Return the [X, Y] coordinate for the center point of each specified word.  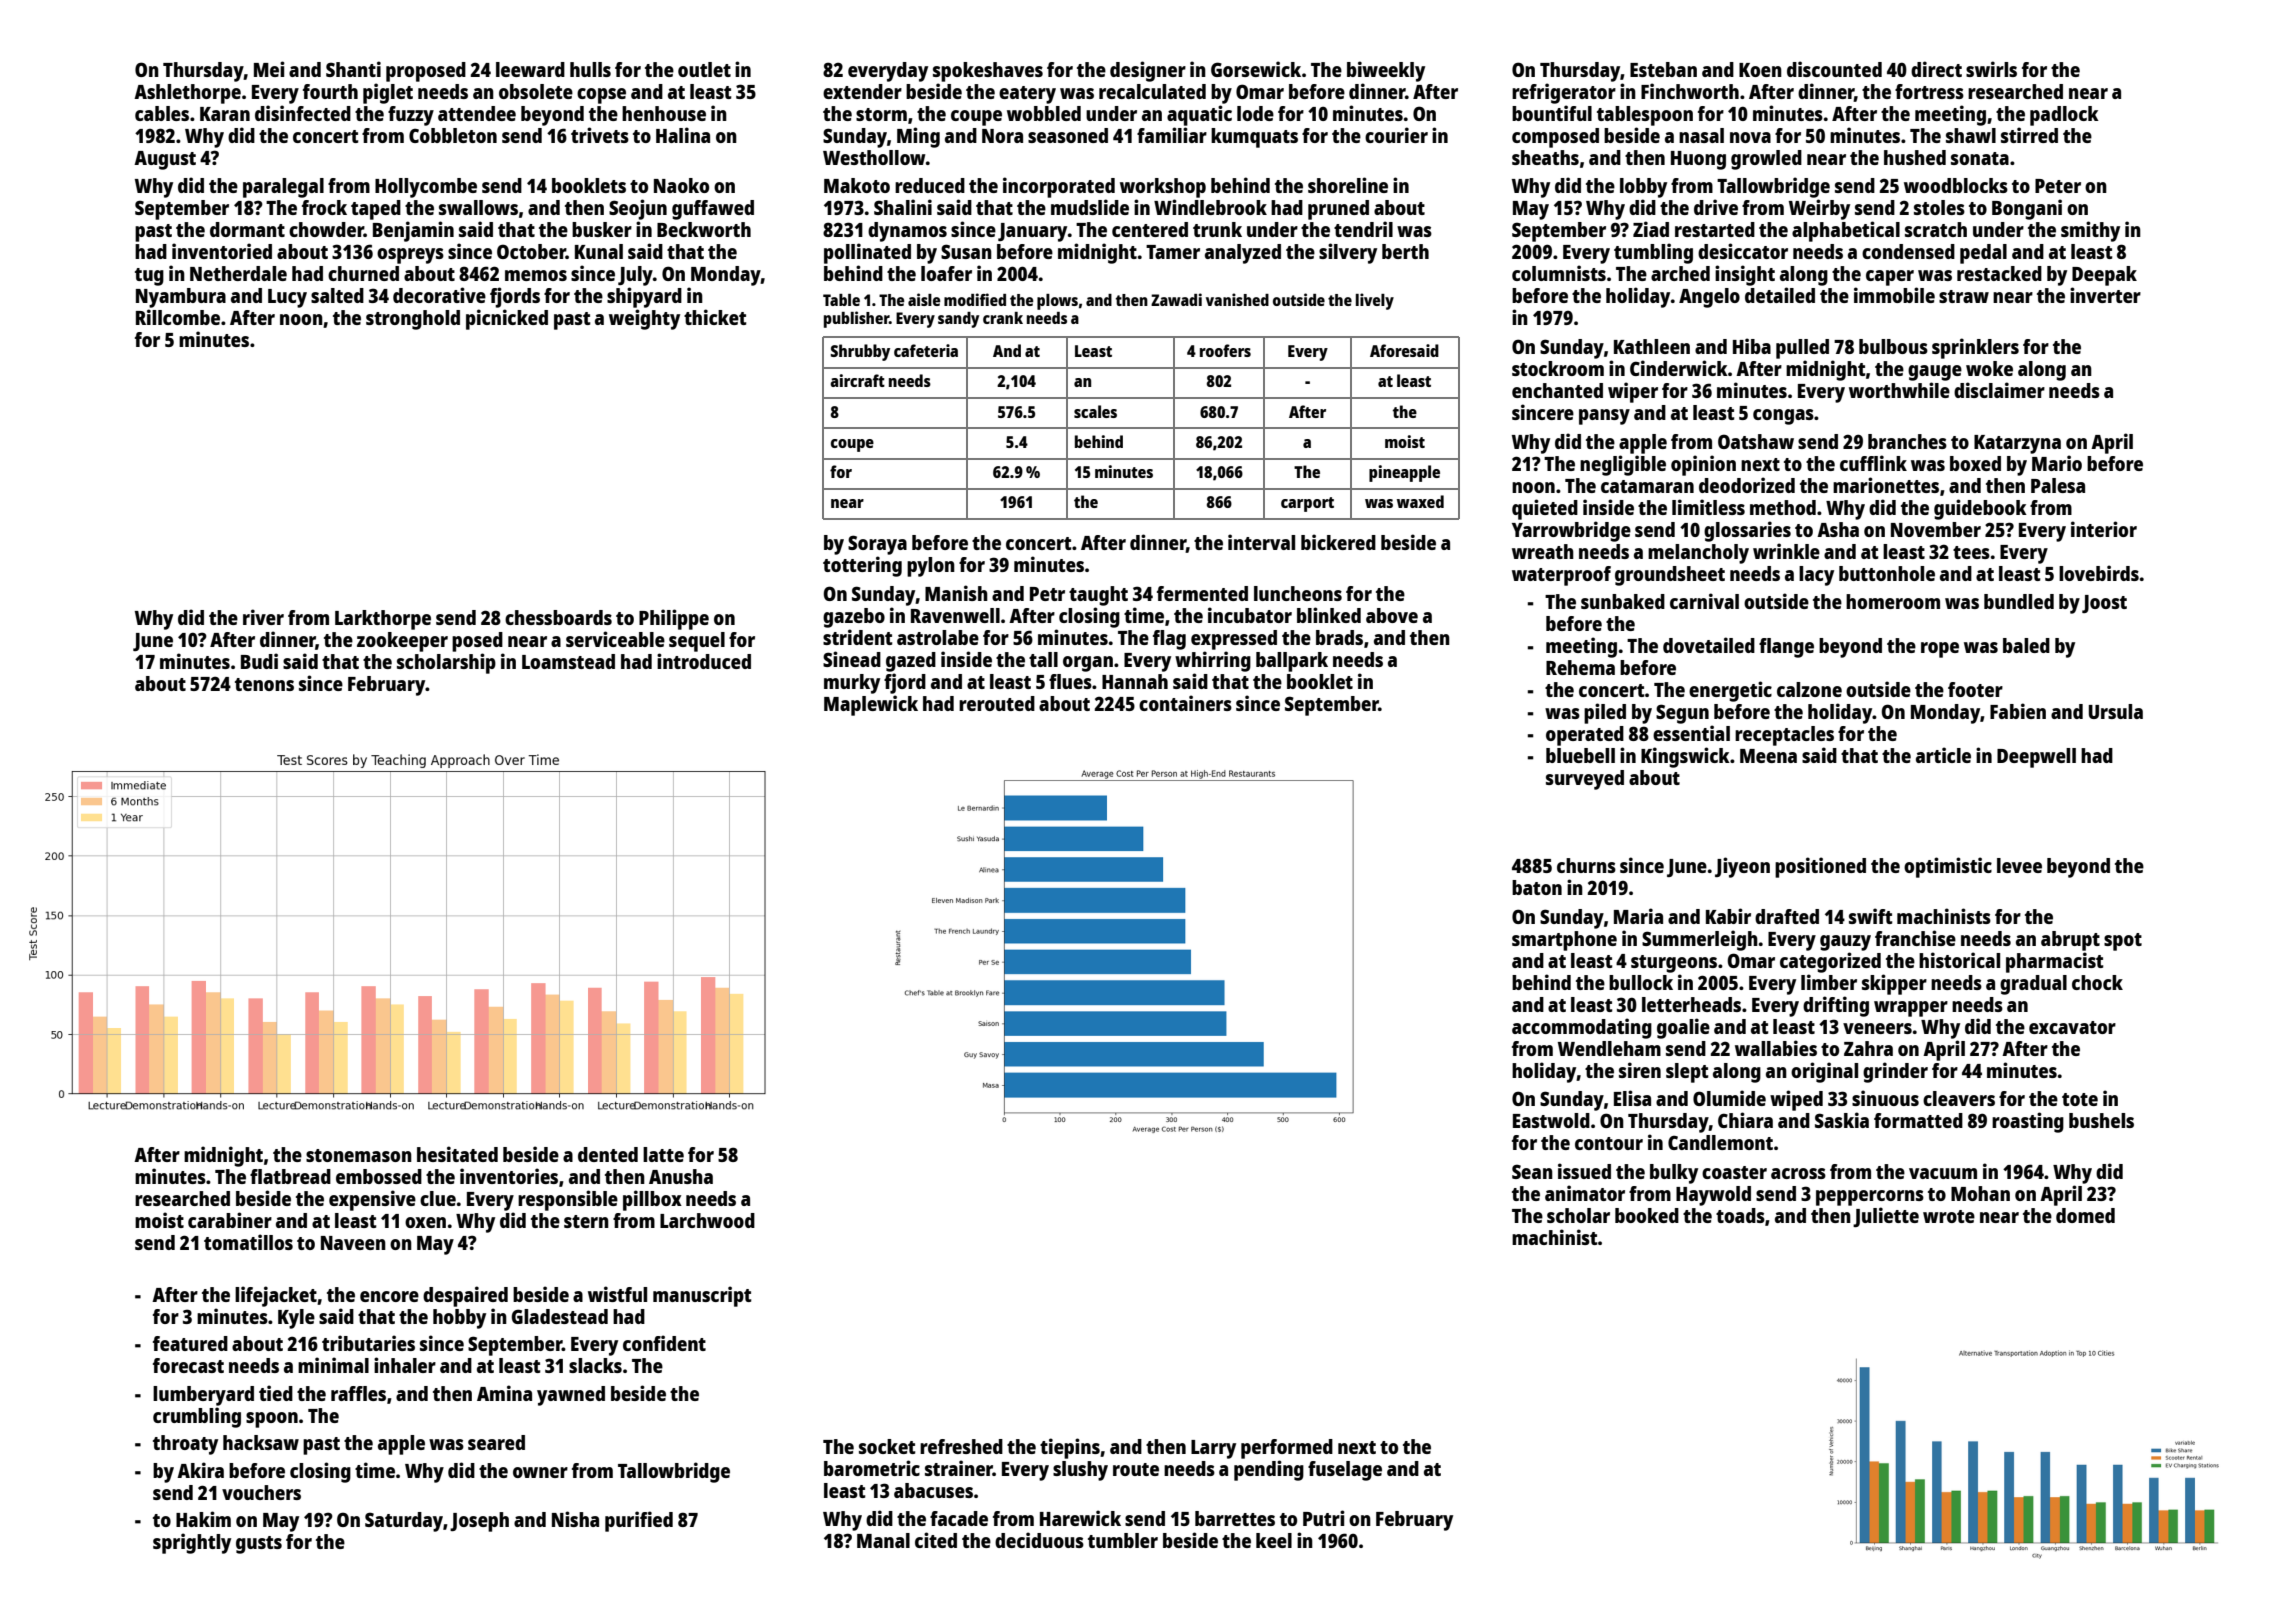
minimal [333, 1365]
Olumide [1729, 1098]
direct [1936, 69]
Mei [269, 69]
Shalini [903, 207]
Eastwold [1551, 1120]
